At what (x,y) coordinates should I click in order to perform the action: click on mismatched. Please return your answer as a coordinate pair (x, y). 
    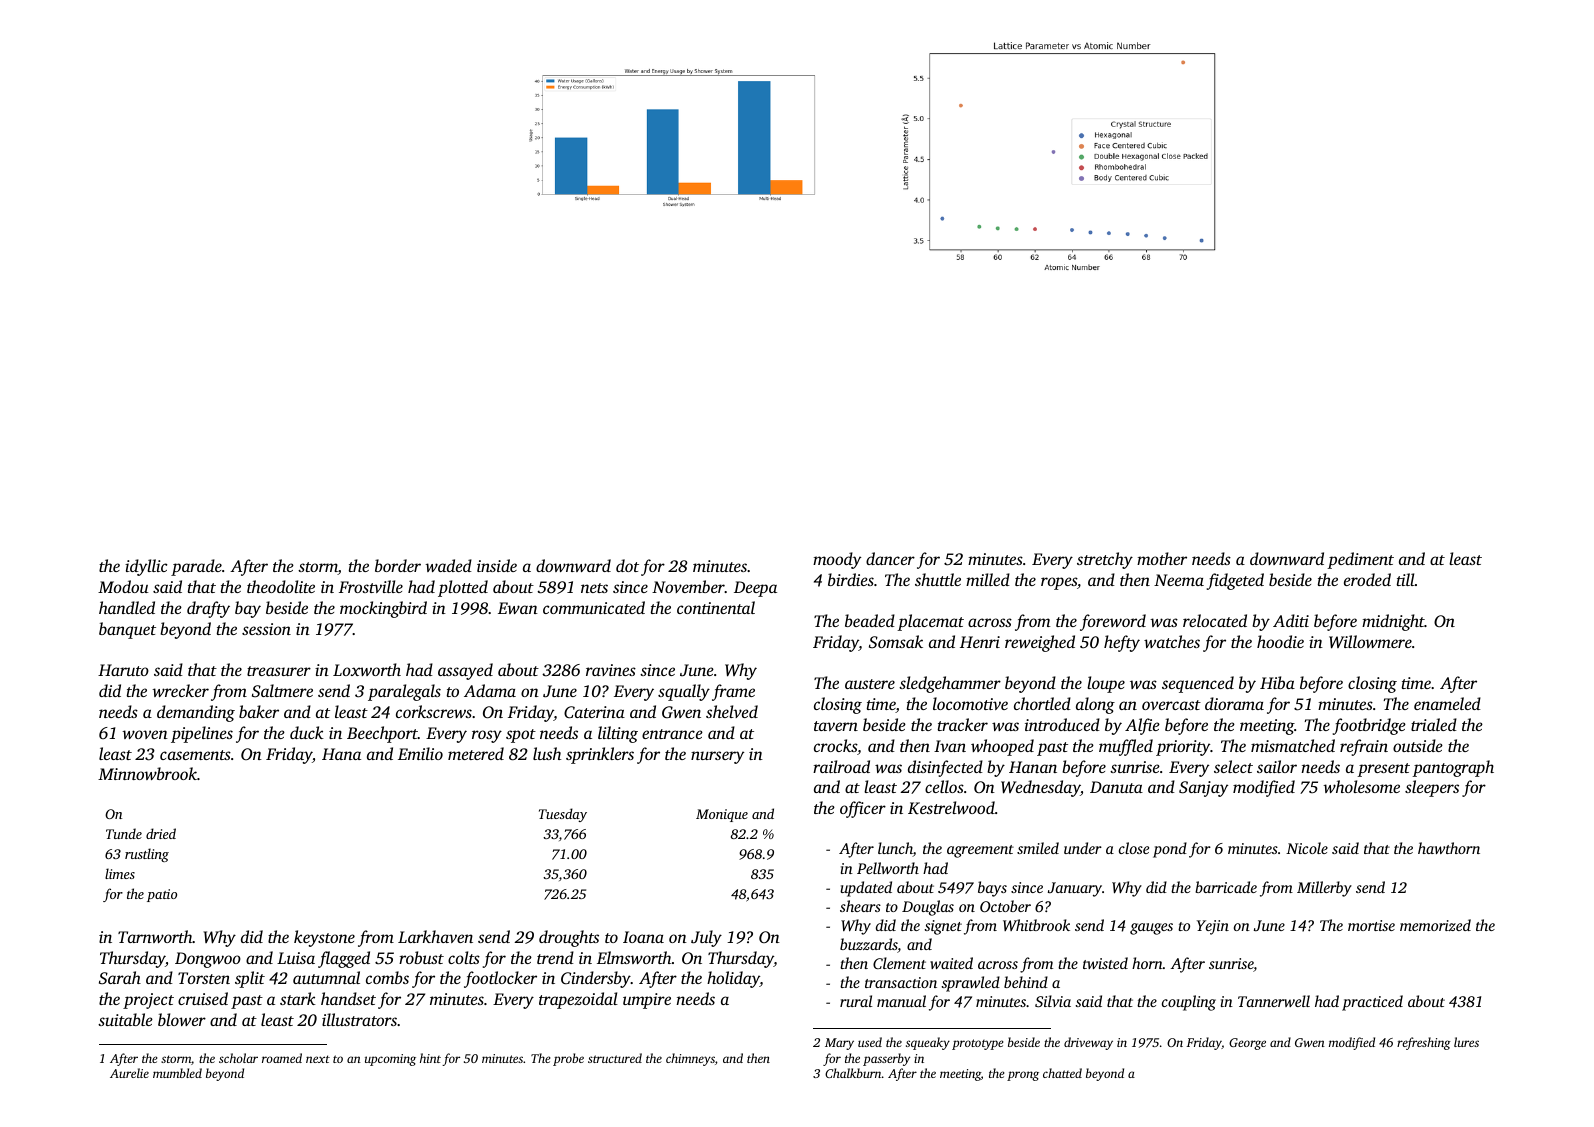
    Looking at the image, I should click on (1293, 745).
